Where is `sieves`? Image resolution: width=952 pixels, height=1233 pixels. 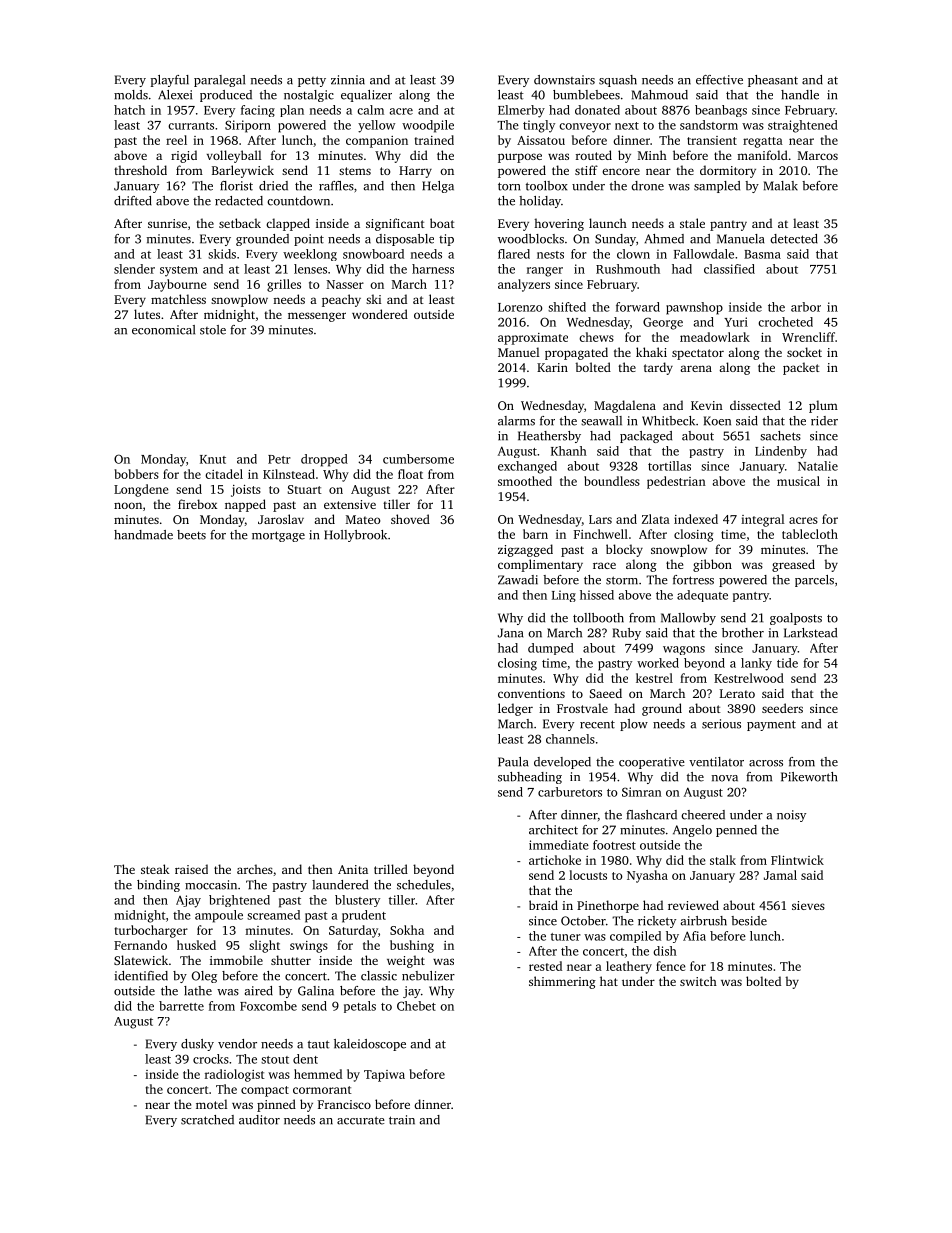
sieves is located at coordinates (808, 905).
